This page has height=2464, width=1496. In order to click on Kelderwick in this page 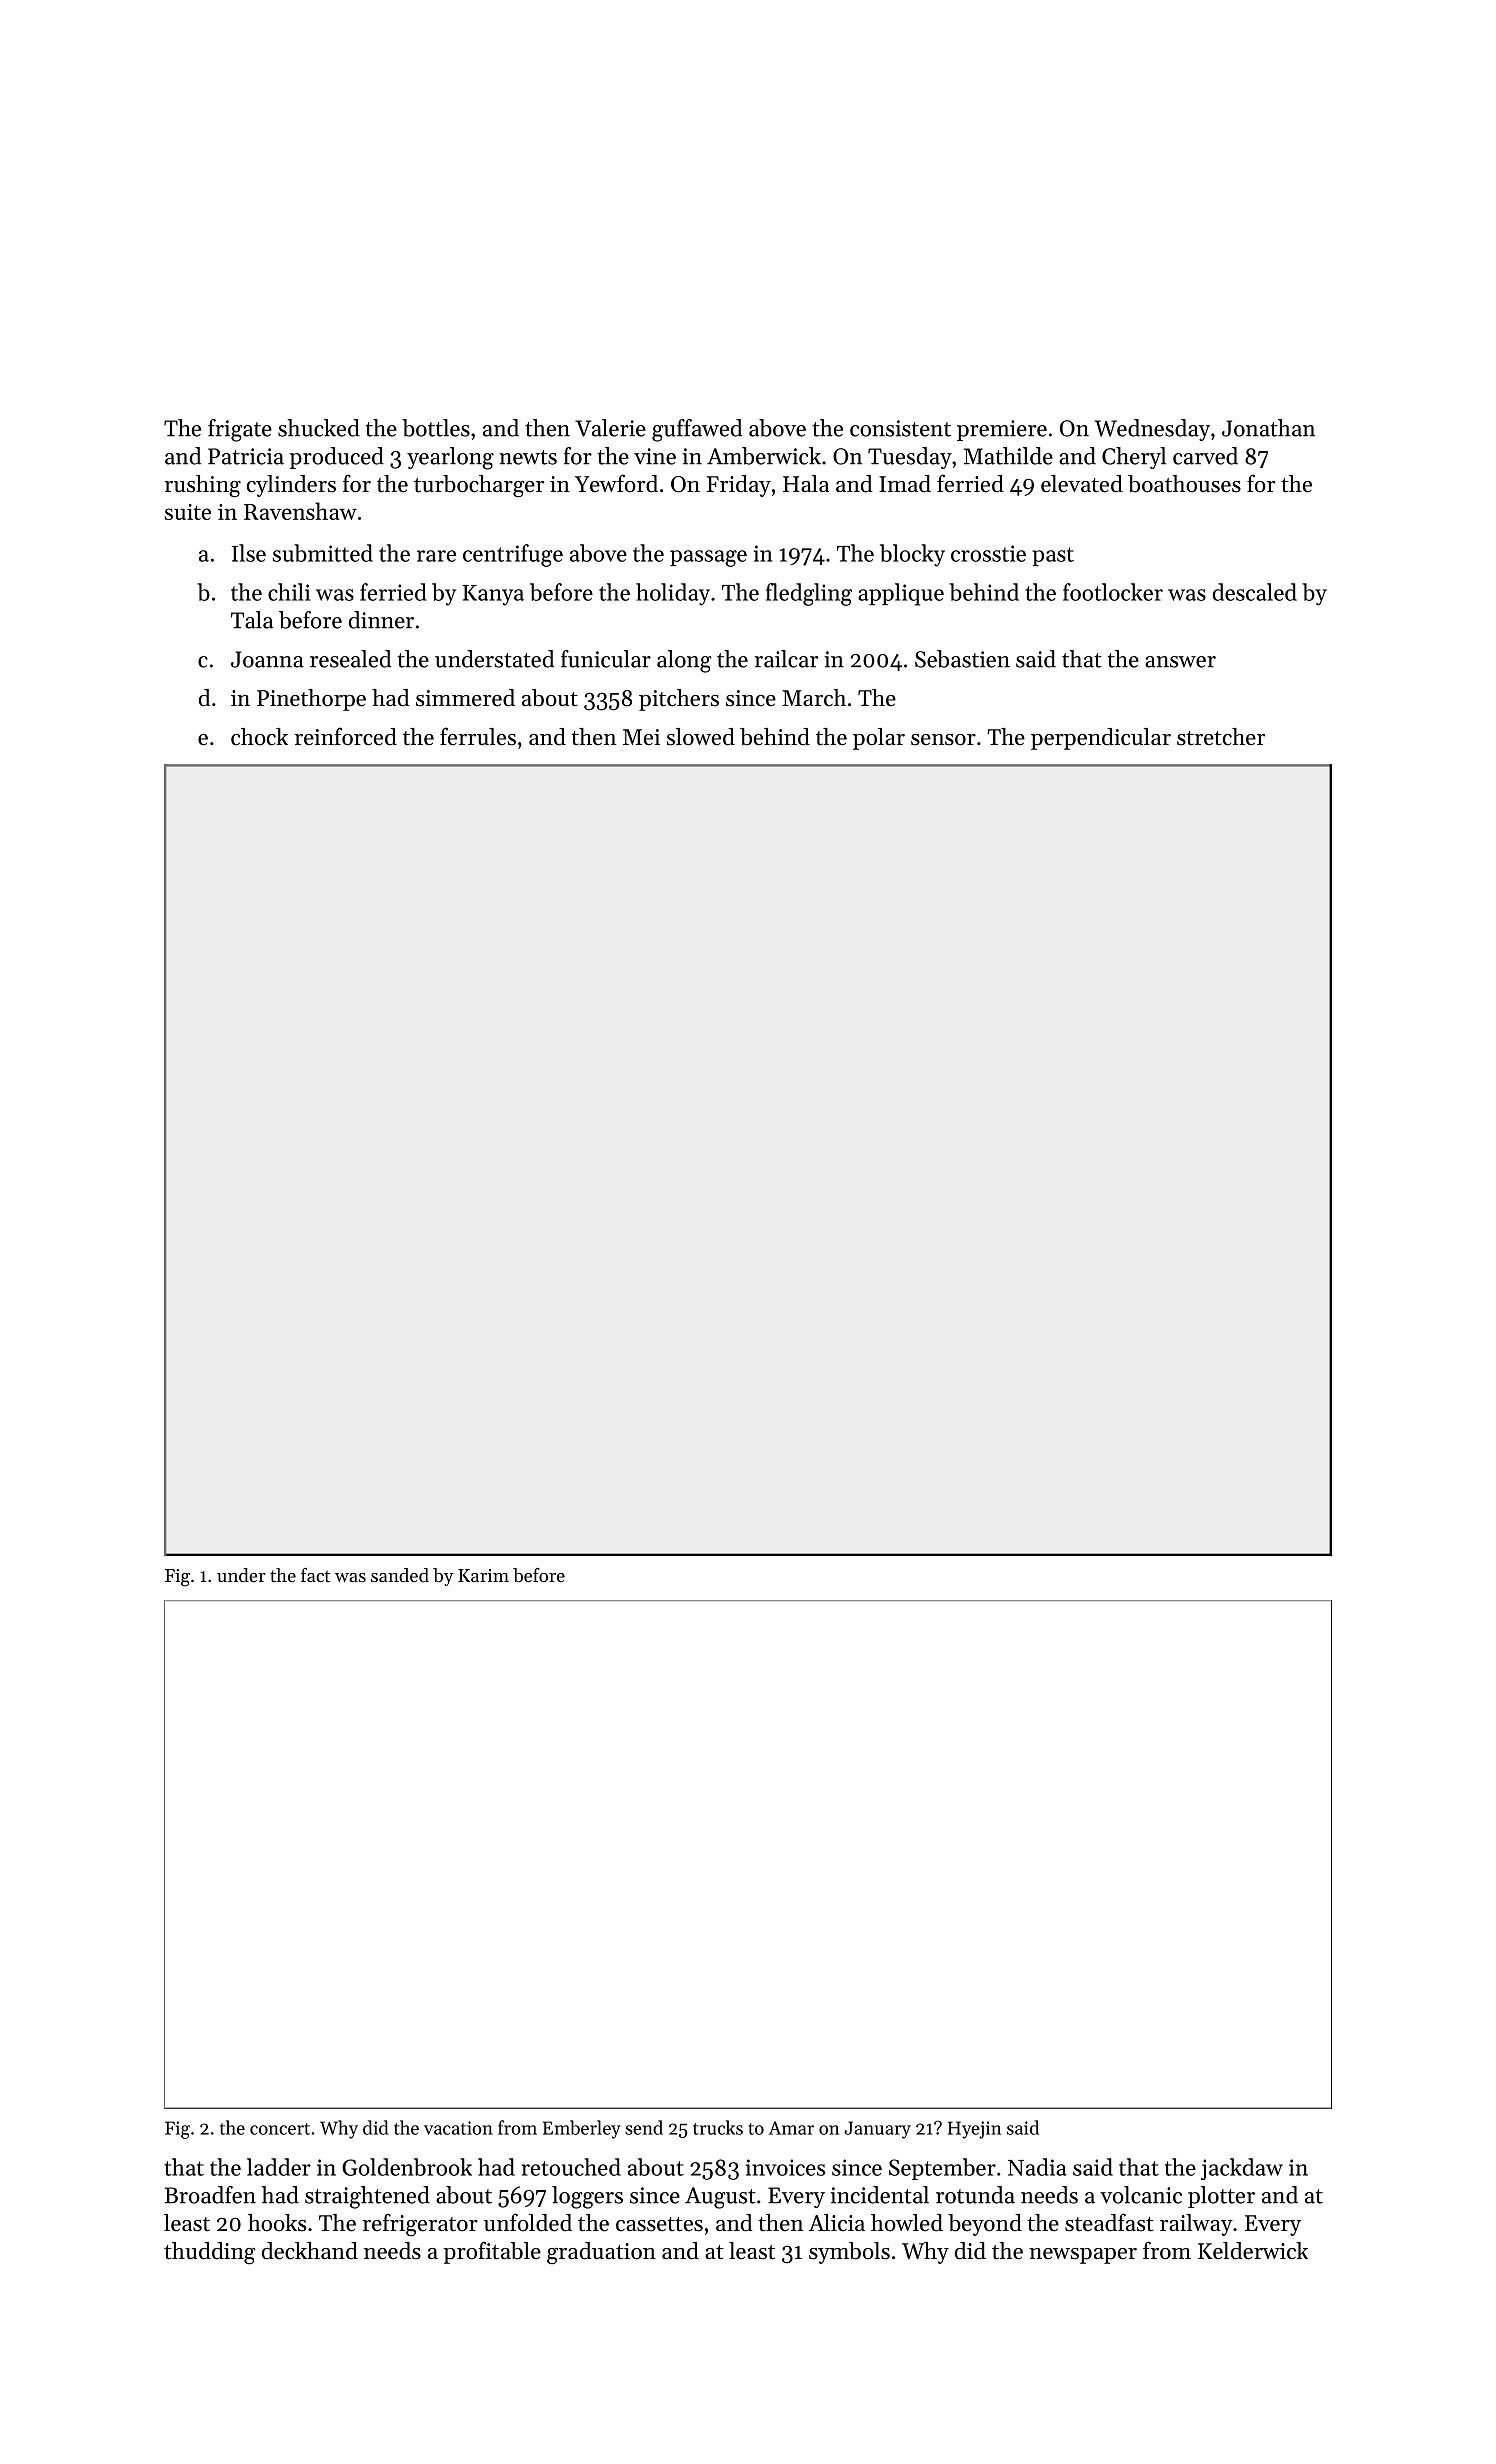, I will do `click(1253, 2251)`.
